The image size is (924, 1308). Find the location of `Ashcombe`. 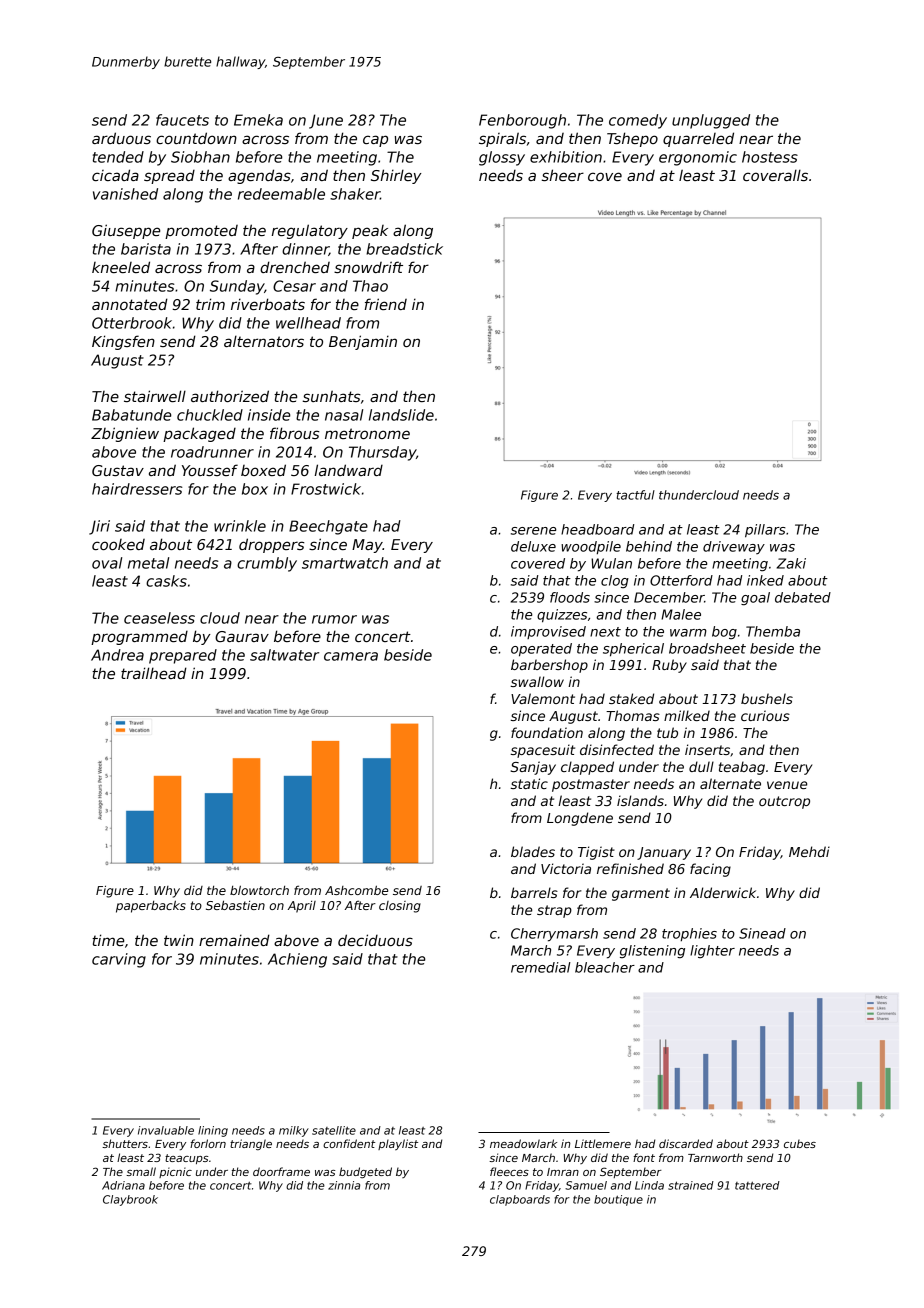

Ashcombe is located at coordinates (356, 890).
